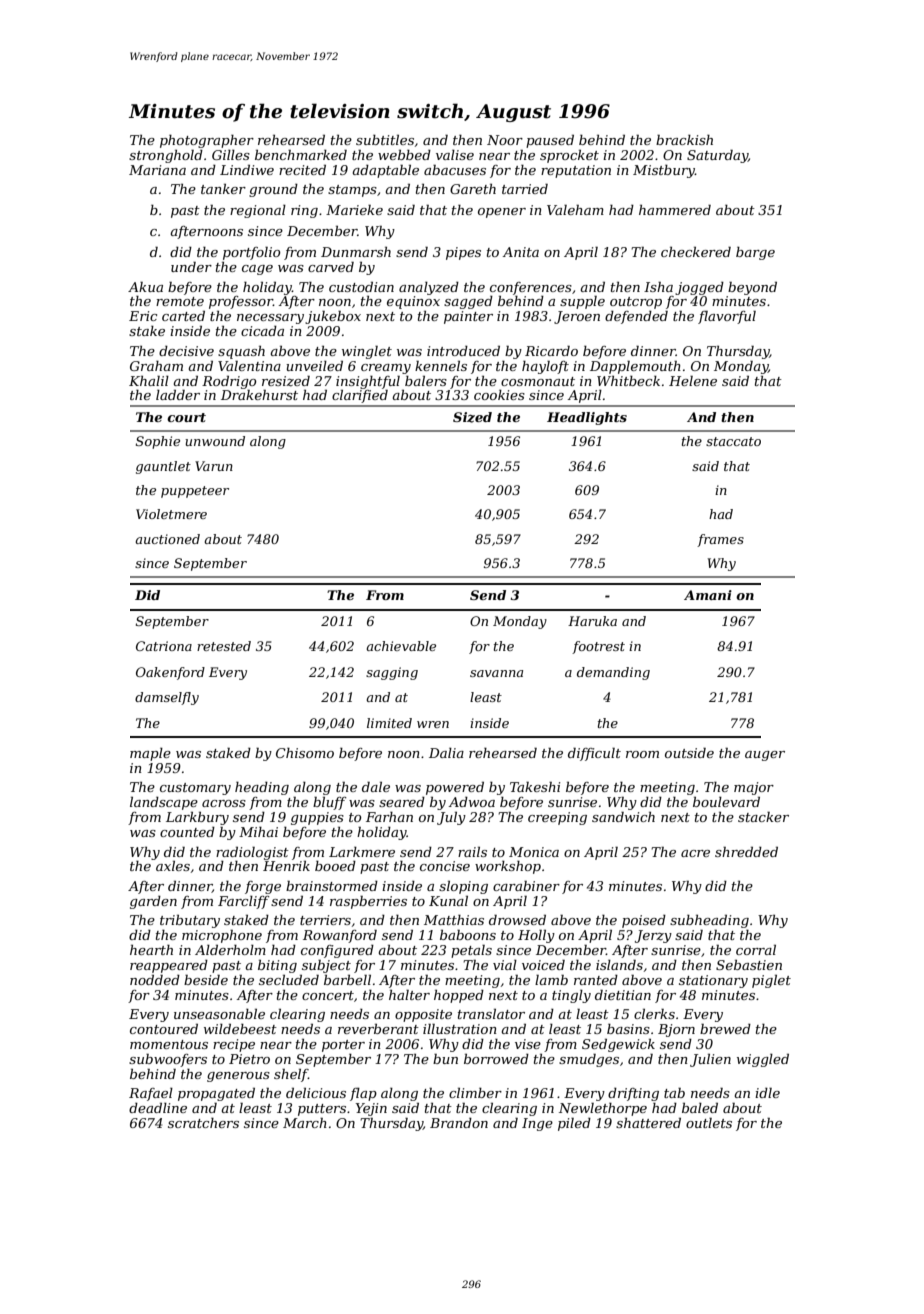  What do you see at coordinates (733, 441) in the image?
I see `staccato` at bounding box center [733, 441].
